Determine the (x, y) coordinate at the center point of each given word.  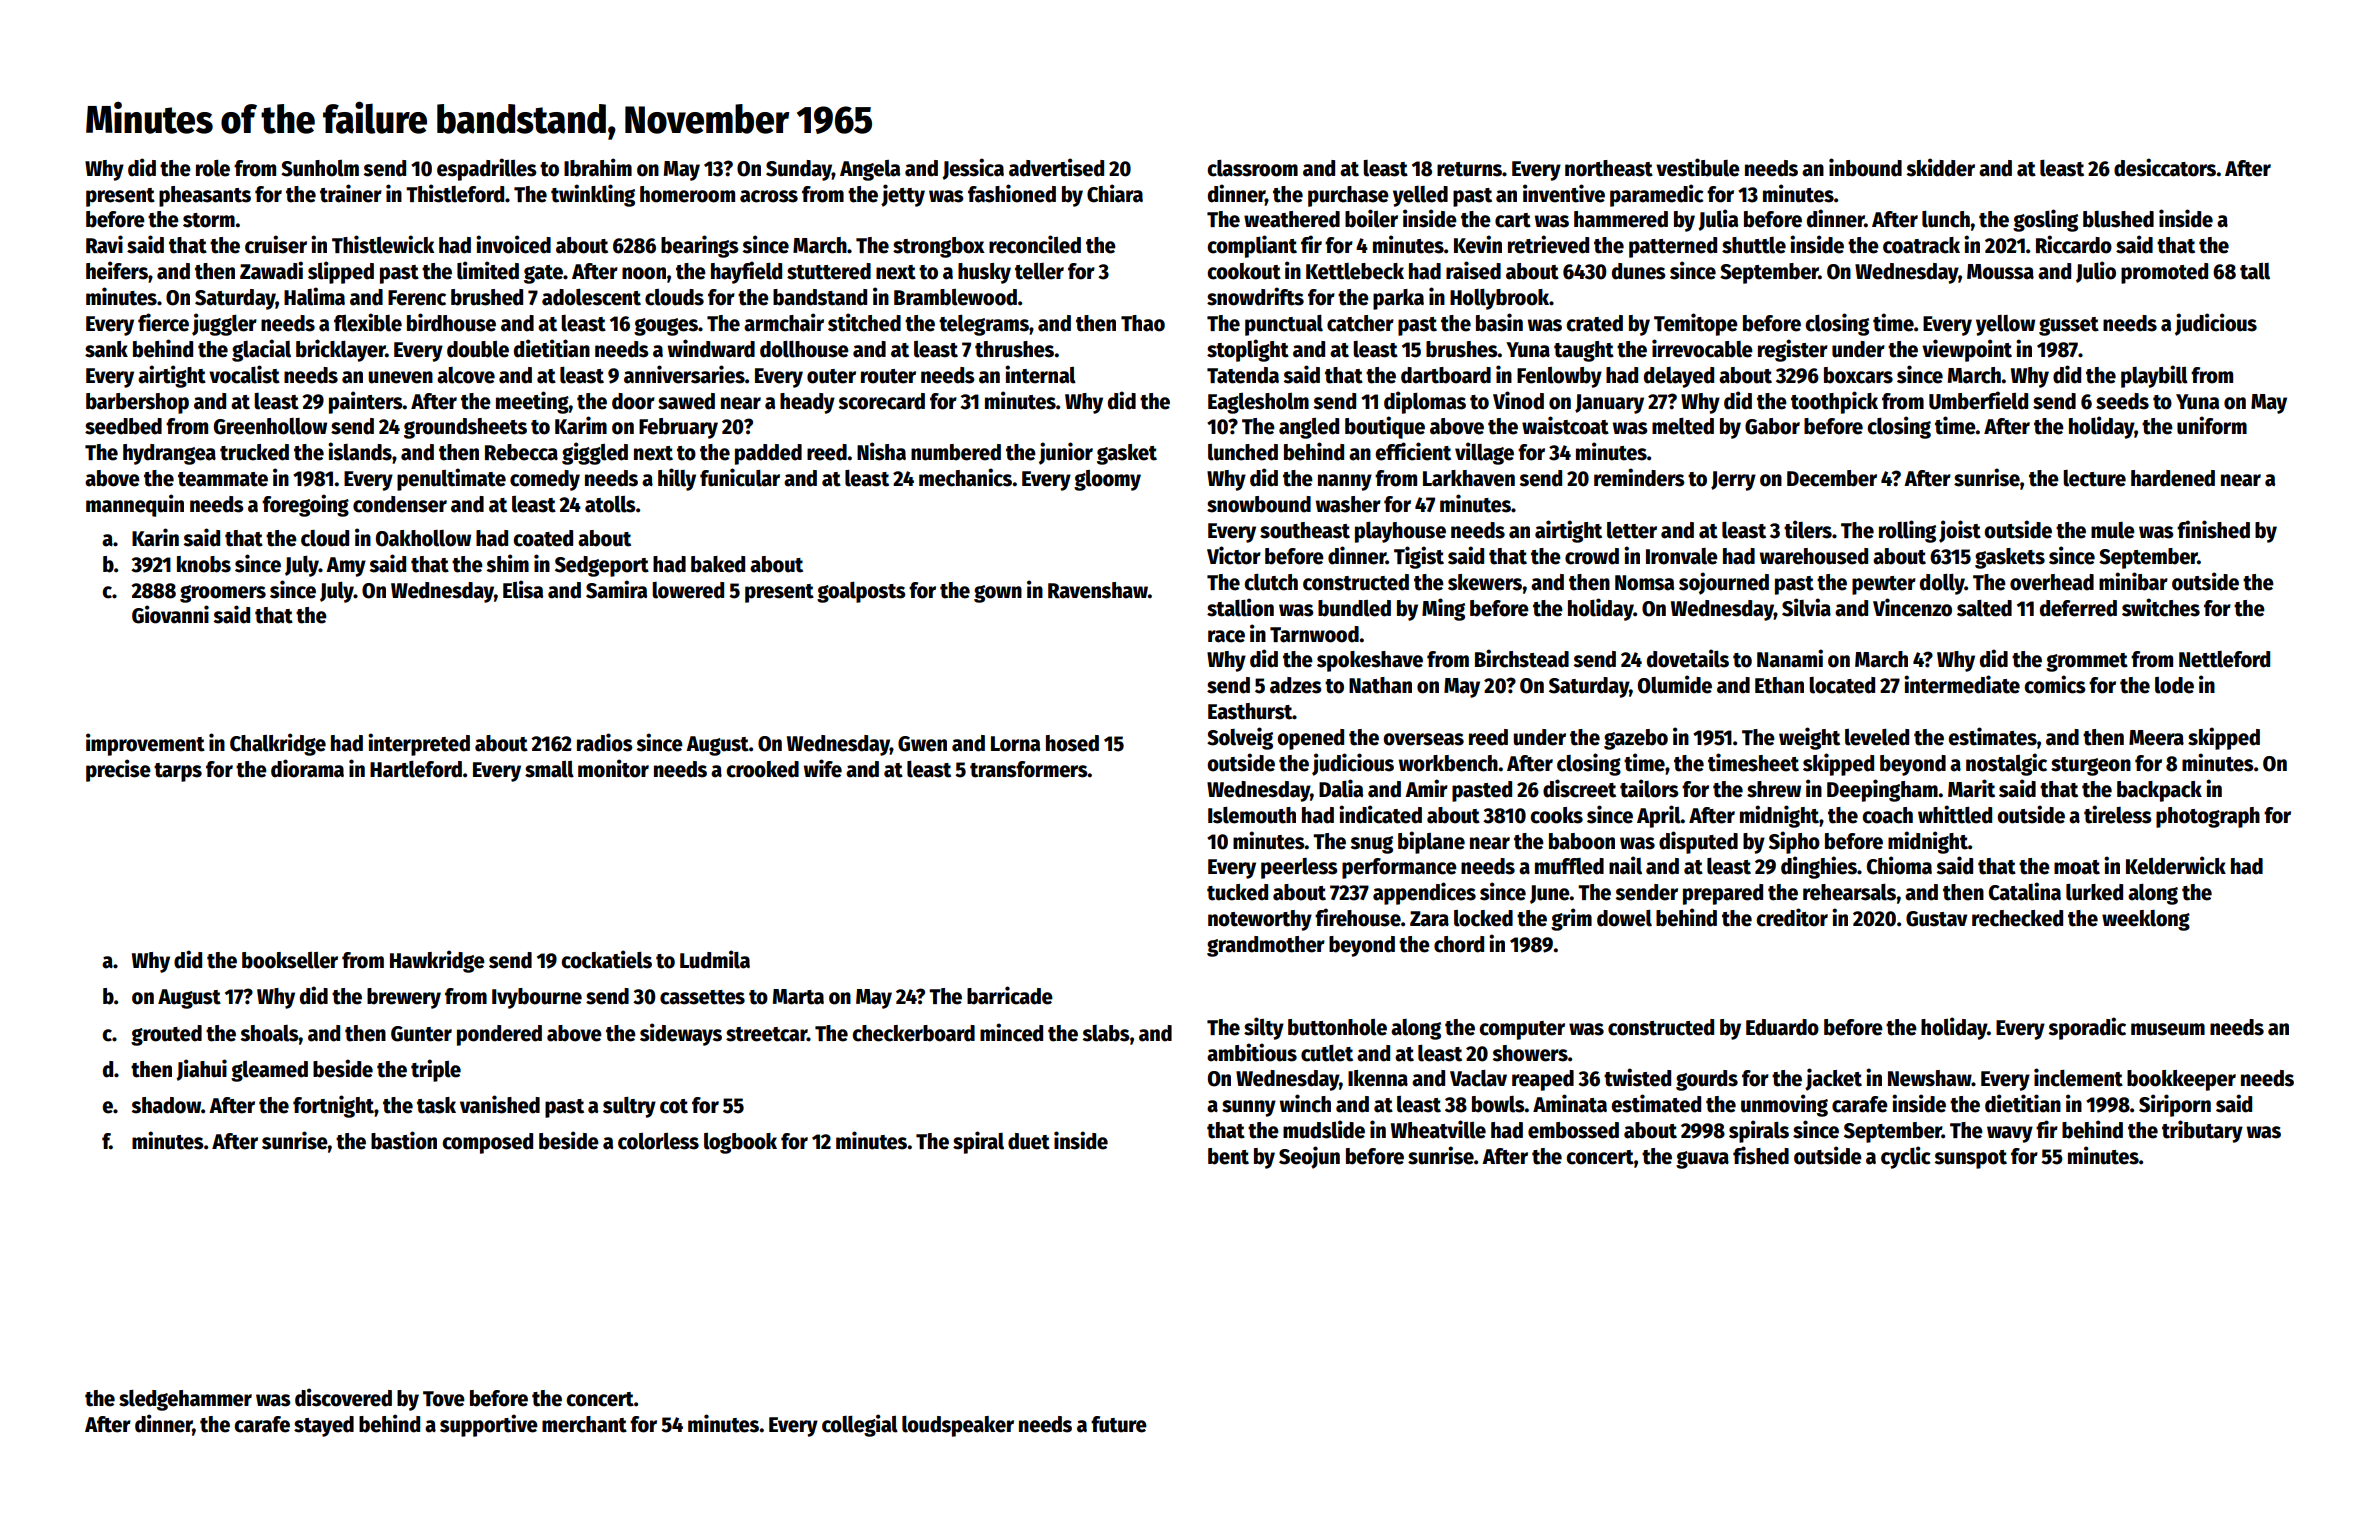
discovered (343, 1397)
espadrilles (487, 169)
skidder (1940, 167)
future (1119, 1424)
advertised (1056, 167)
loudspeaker (958, 1426)
